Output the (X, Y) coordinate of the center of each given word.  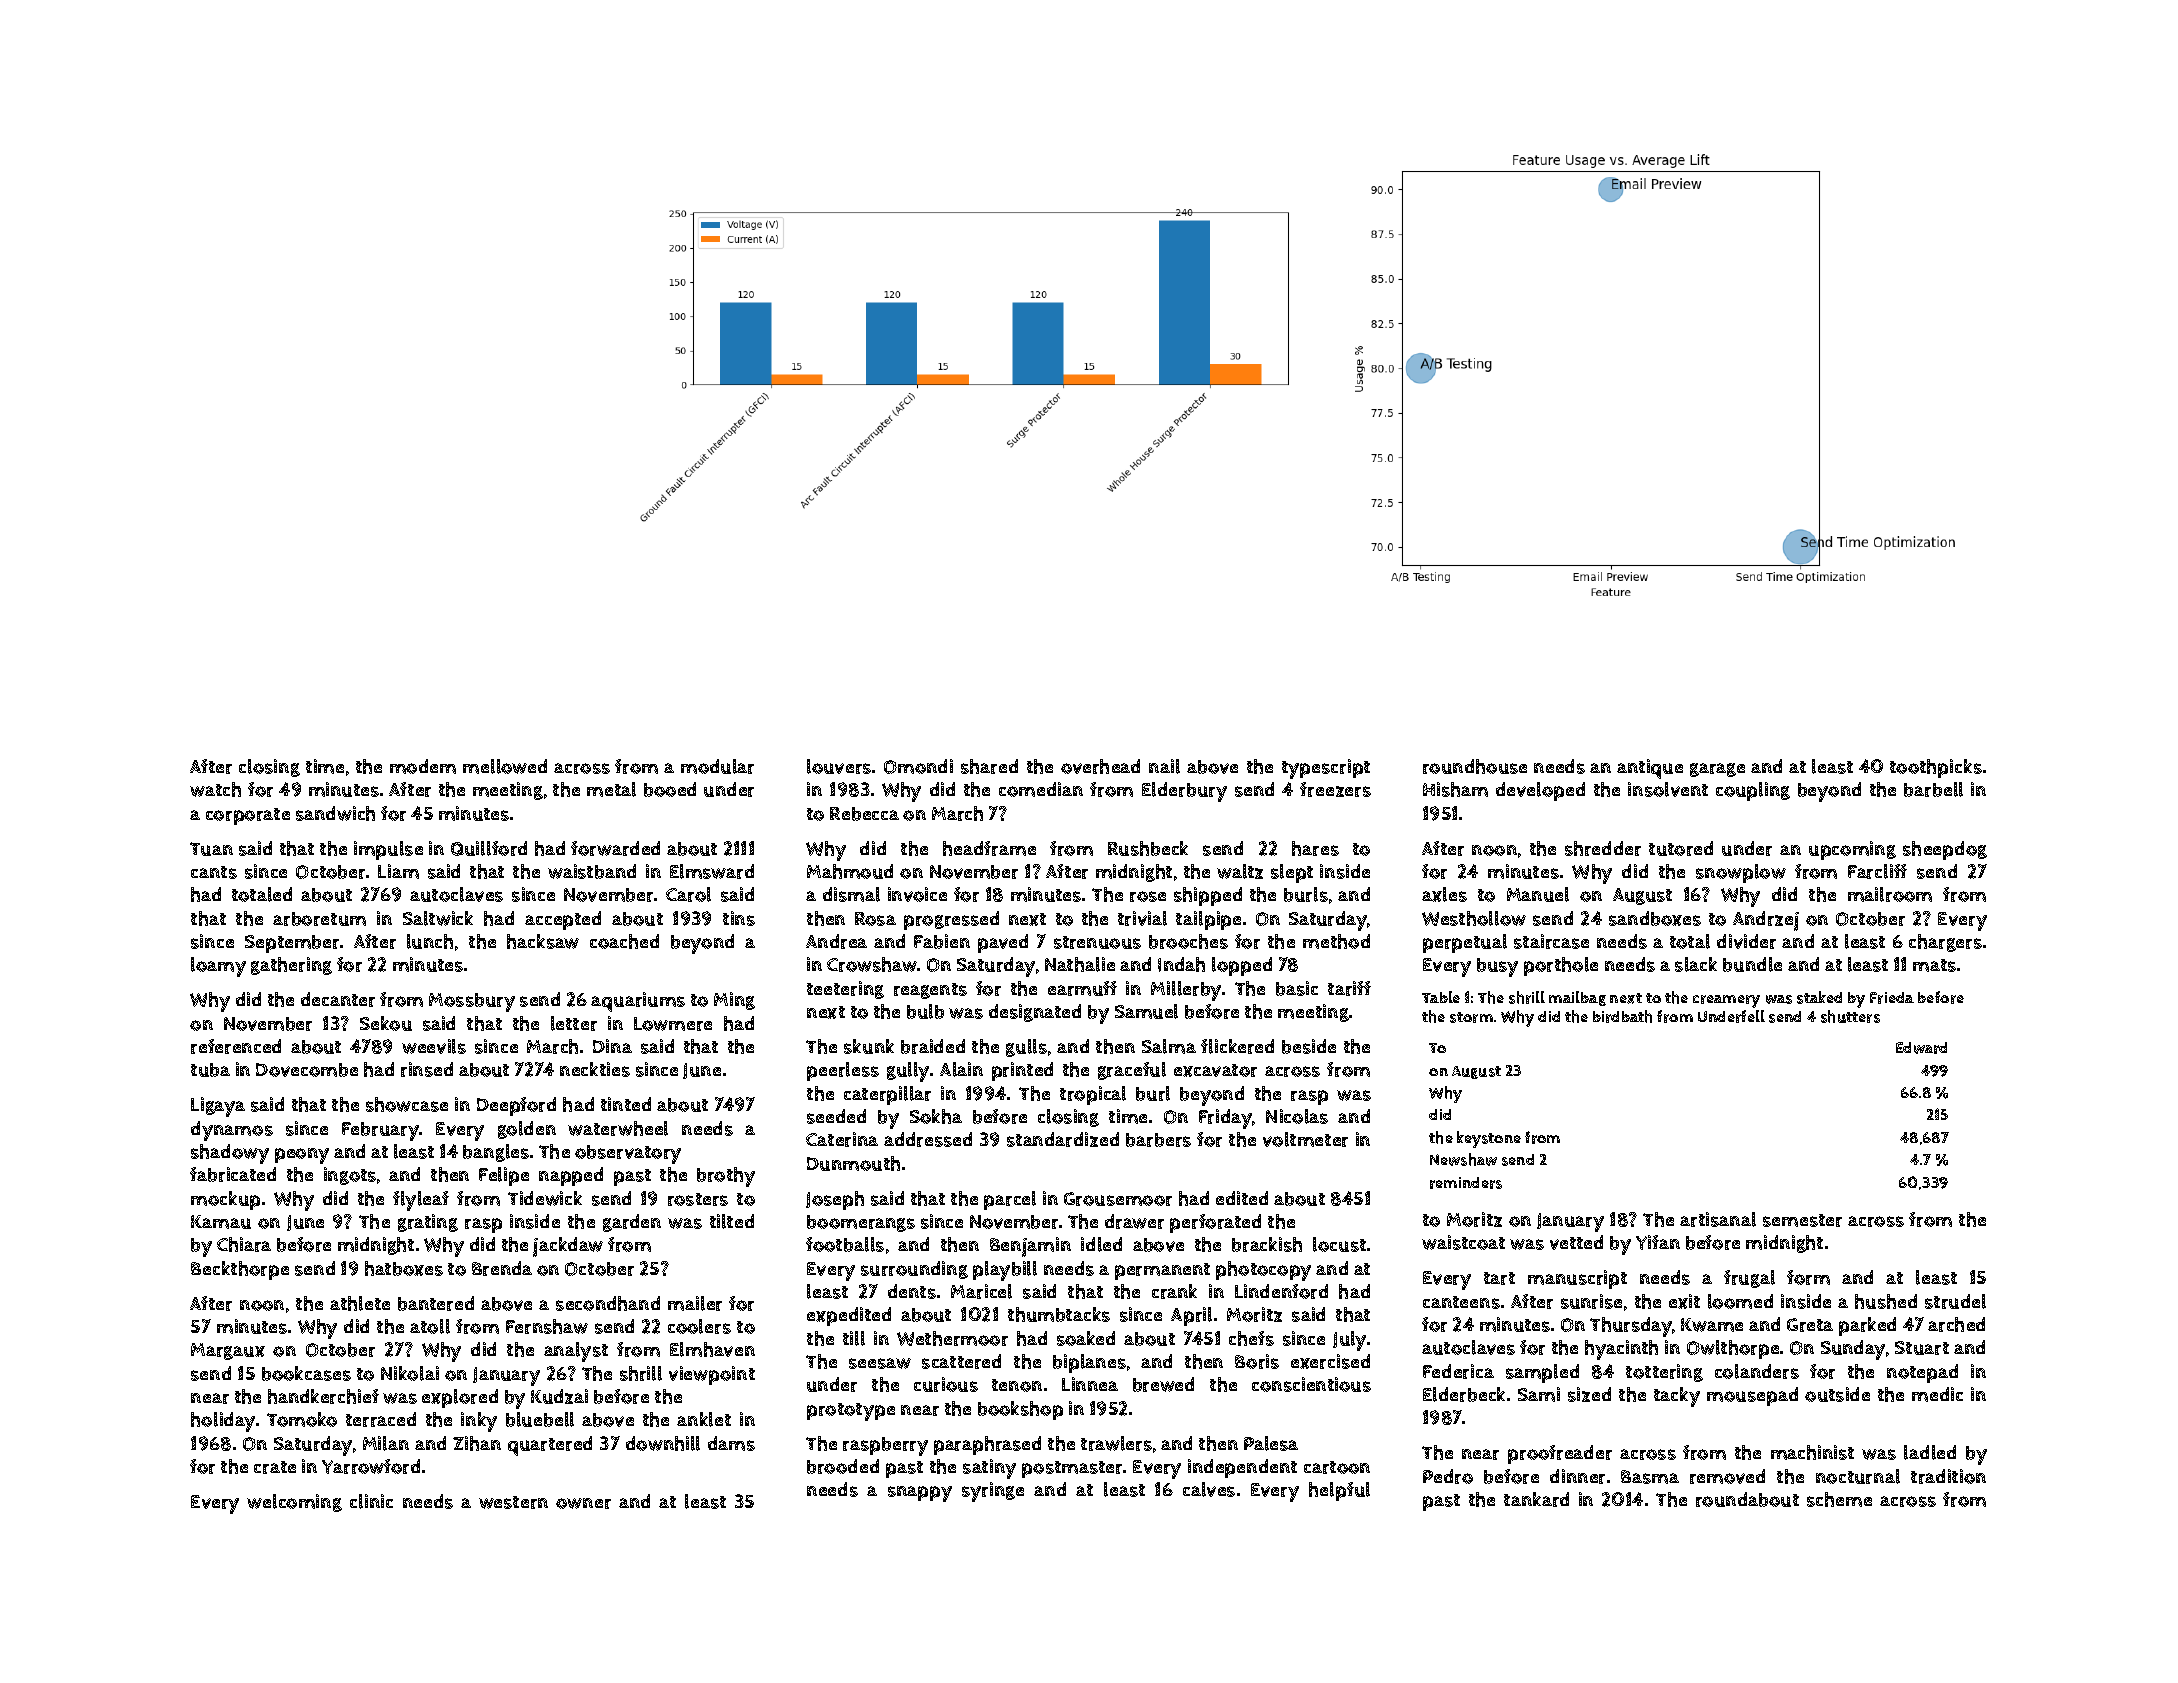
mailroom (1890, 894)
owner (583, 1503)
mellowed (505, 766)
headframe (989, 848)
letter (574, 1023)
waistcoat (1463, 1242)
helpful (1339, 1491)
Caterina (842, 1139)
